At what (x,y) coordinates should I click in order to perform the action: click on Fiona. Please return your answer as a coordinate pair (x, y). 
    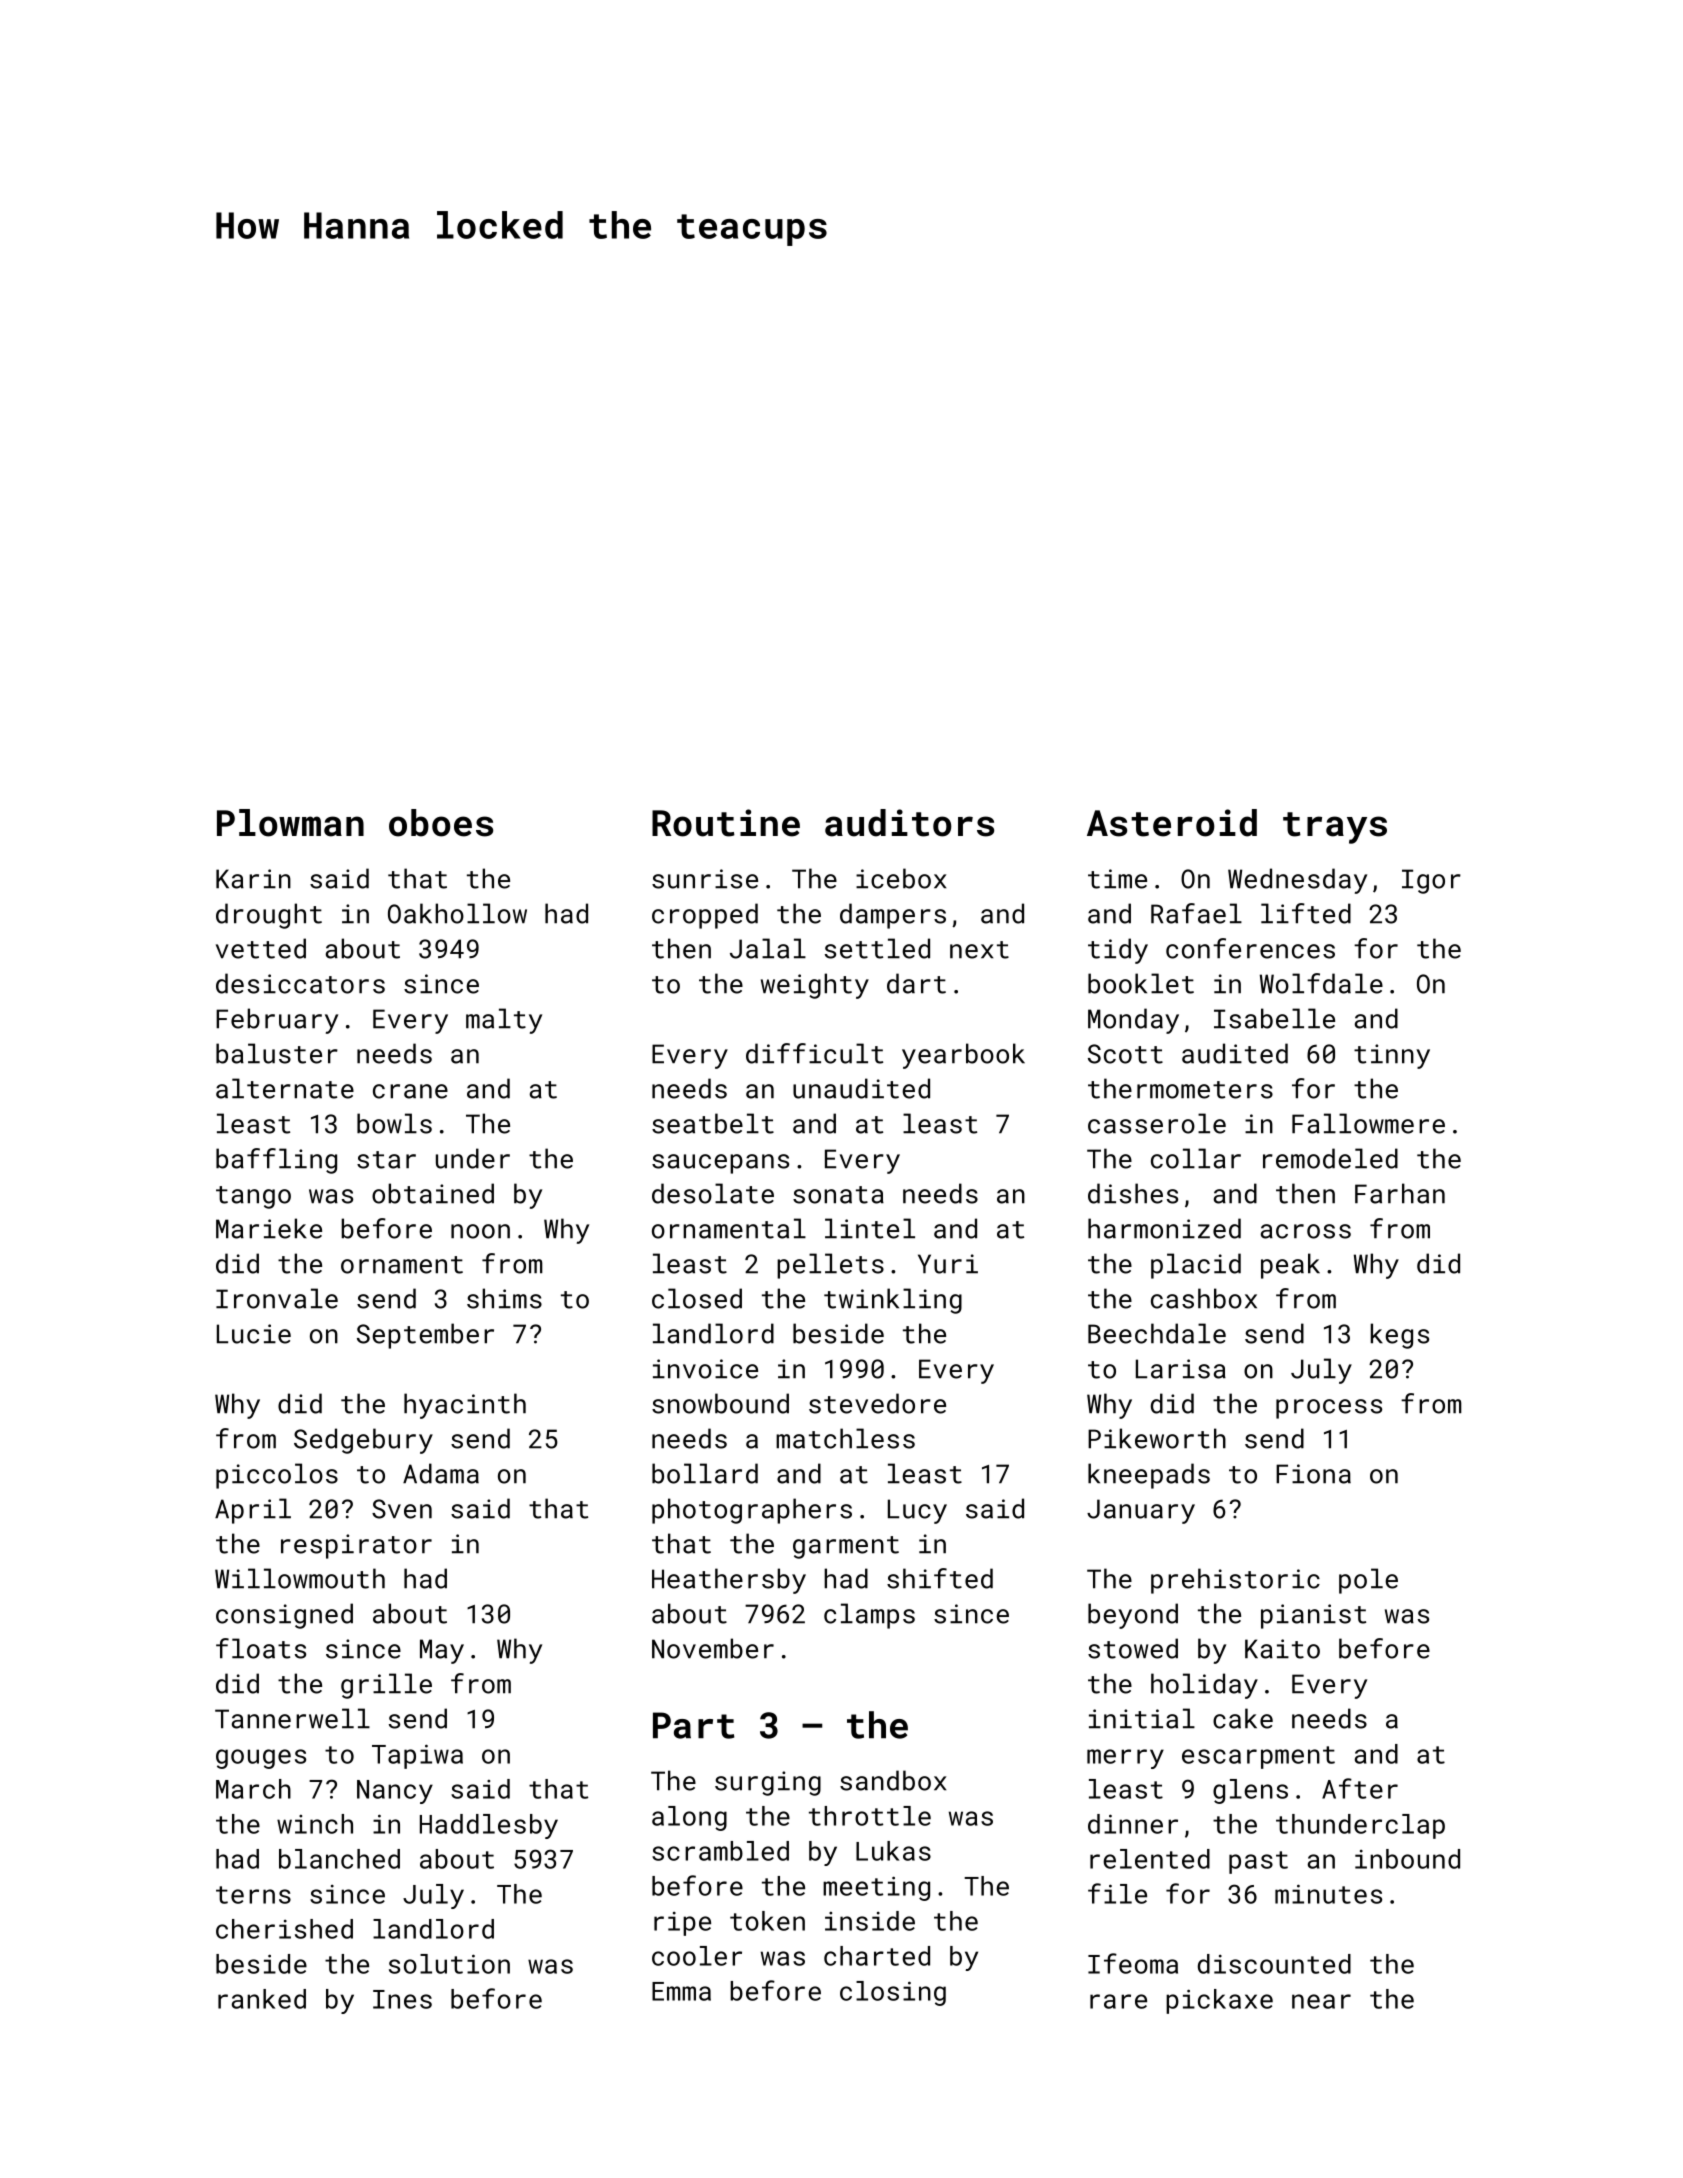
    Looking at the image, I should click on (1313, 1474).
